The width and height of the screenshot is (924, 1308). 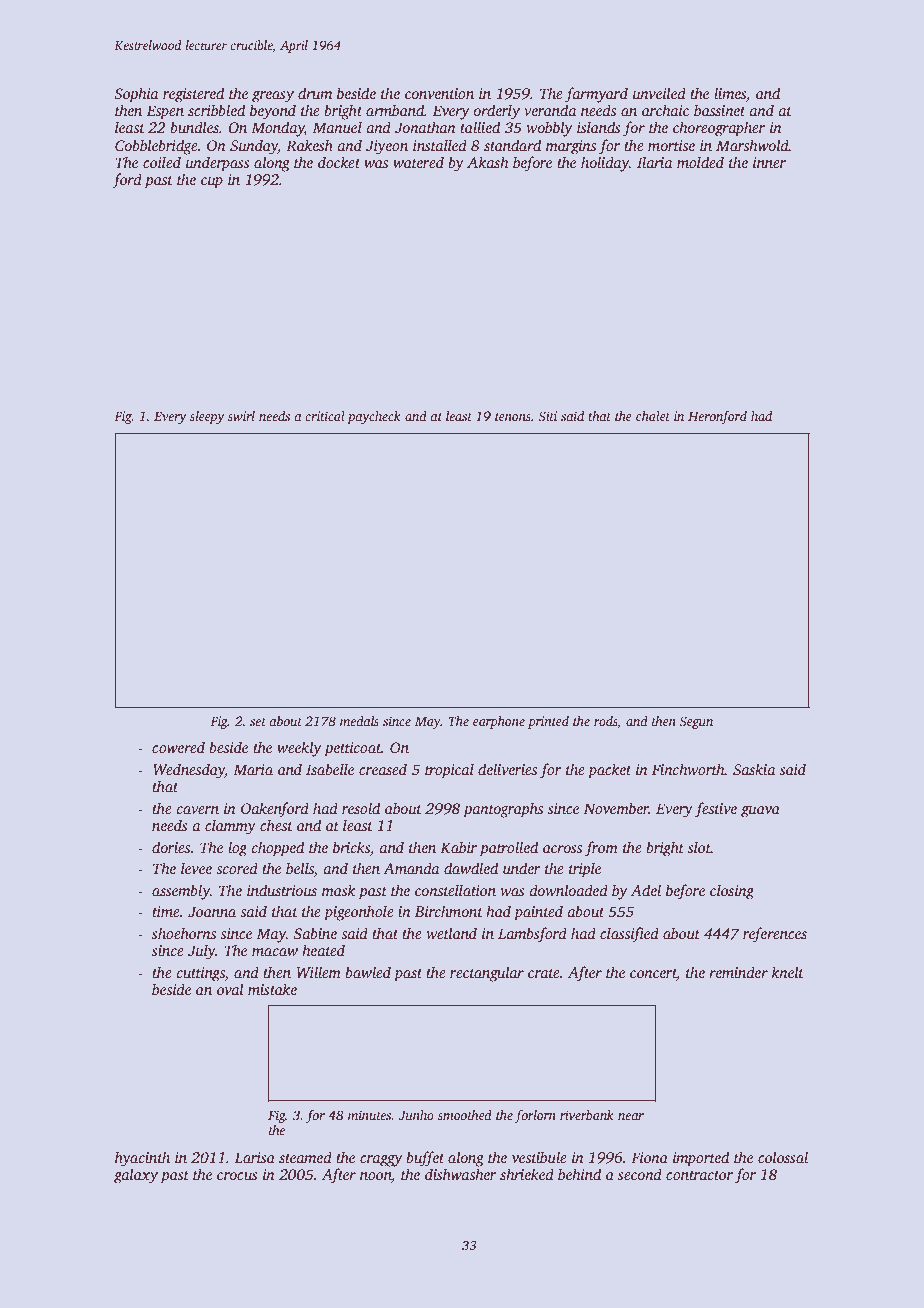 I want to click on holiday, so click(x=605, y=164).
